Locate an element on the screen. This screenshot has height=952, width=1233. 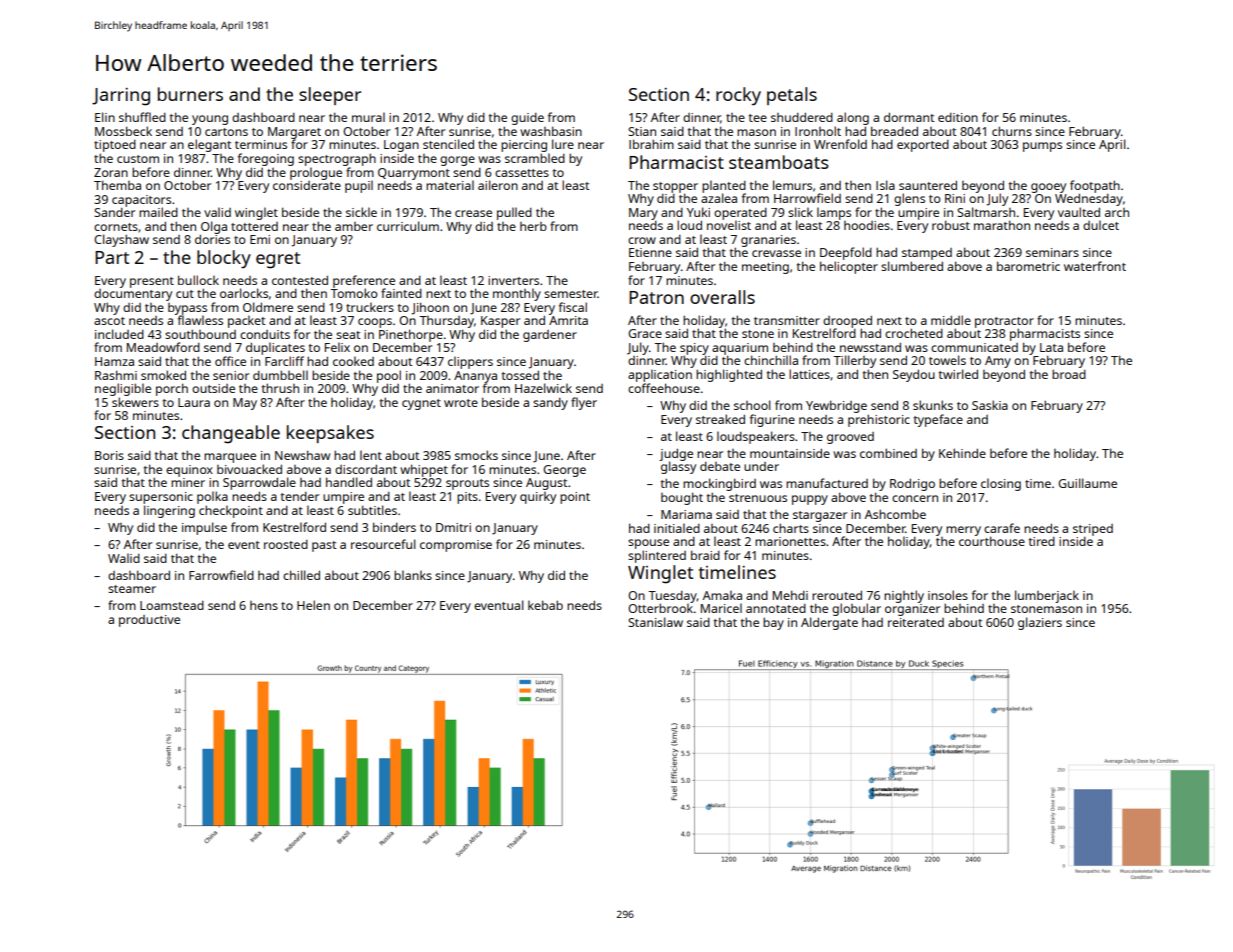
Amrita is located at coordinates (568, 320).
